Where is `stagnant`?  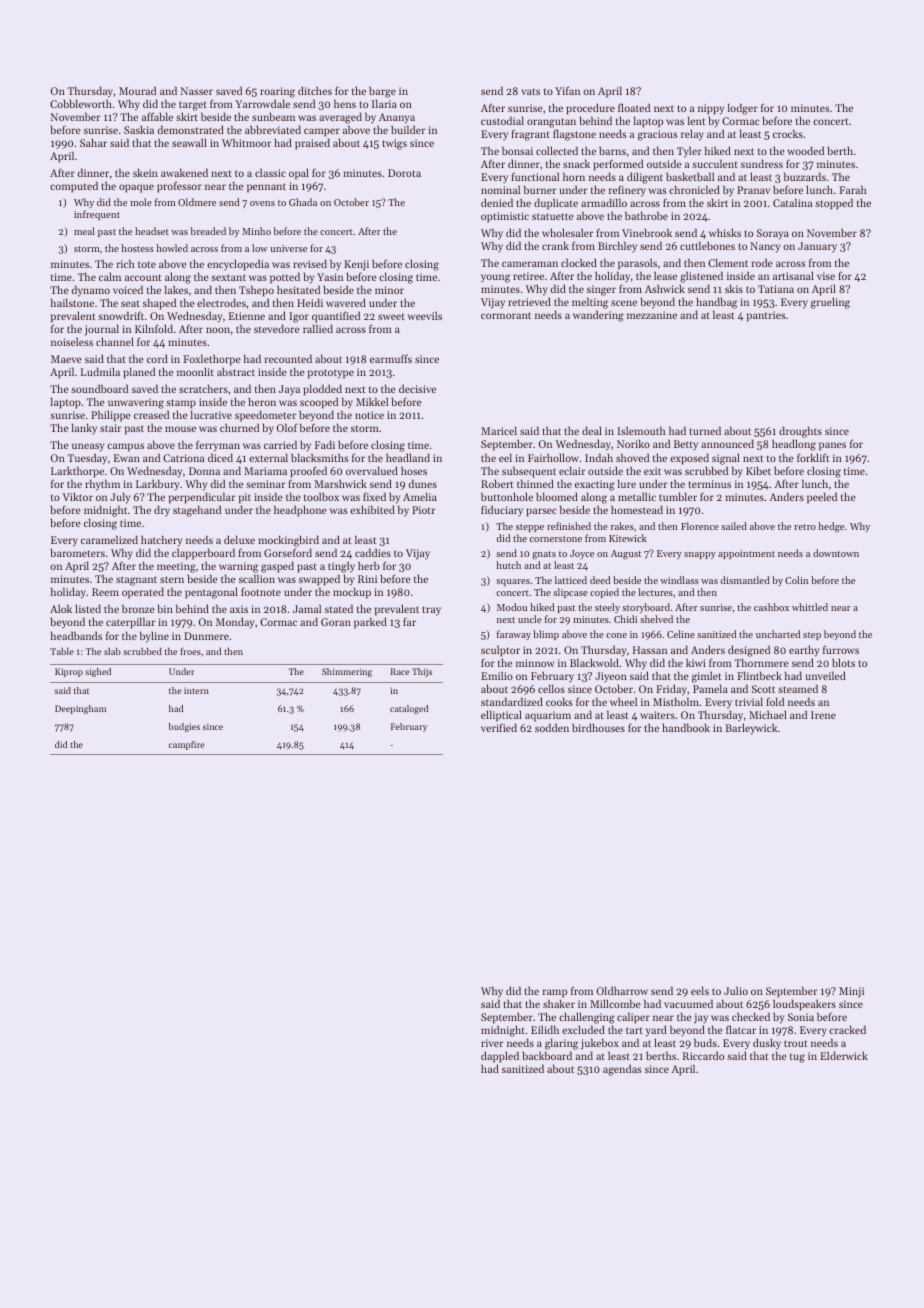 stagnant is located at coordinates (136, 581).
